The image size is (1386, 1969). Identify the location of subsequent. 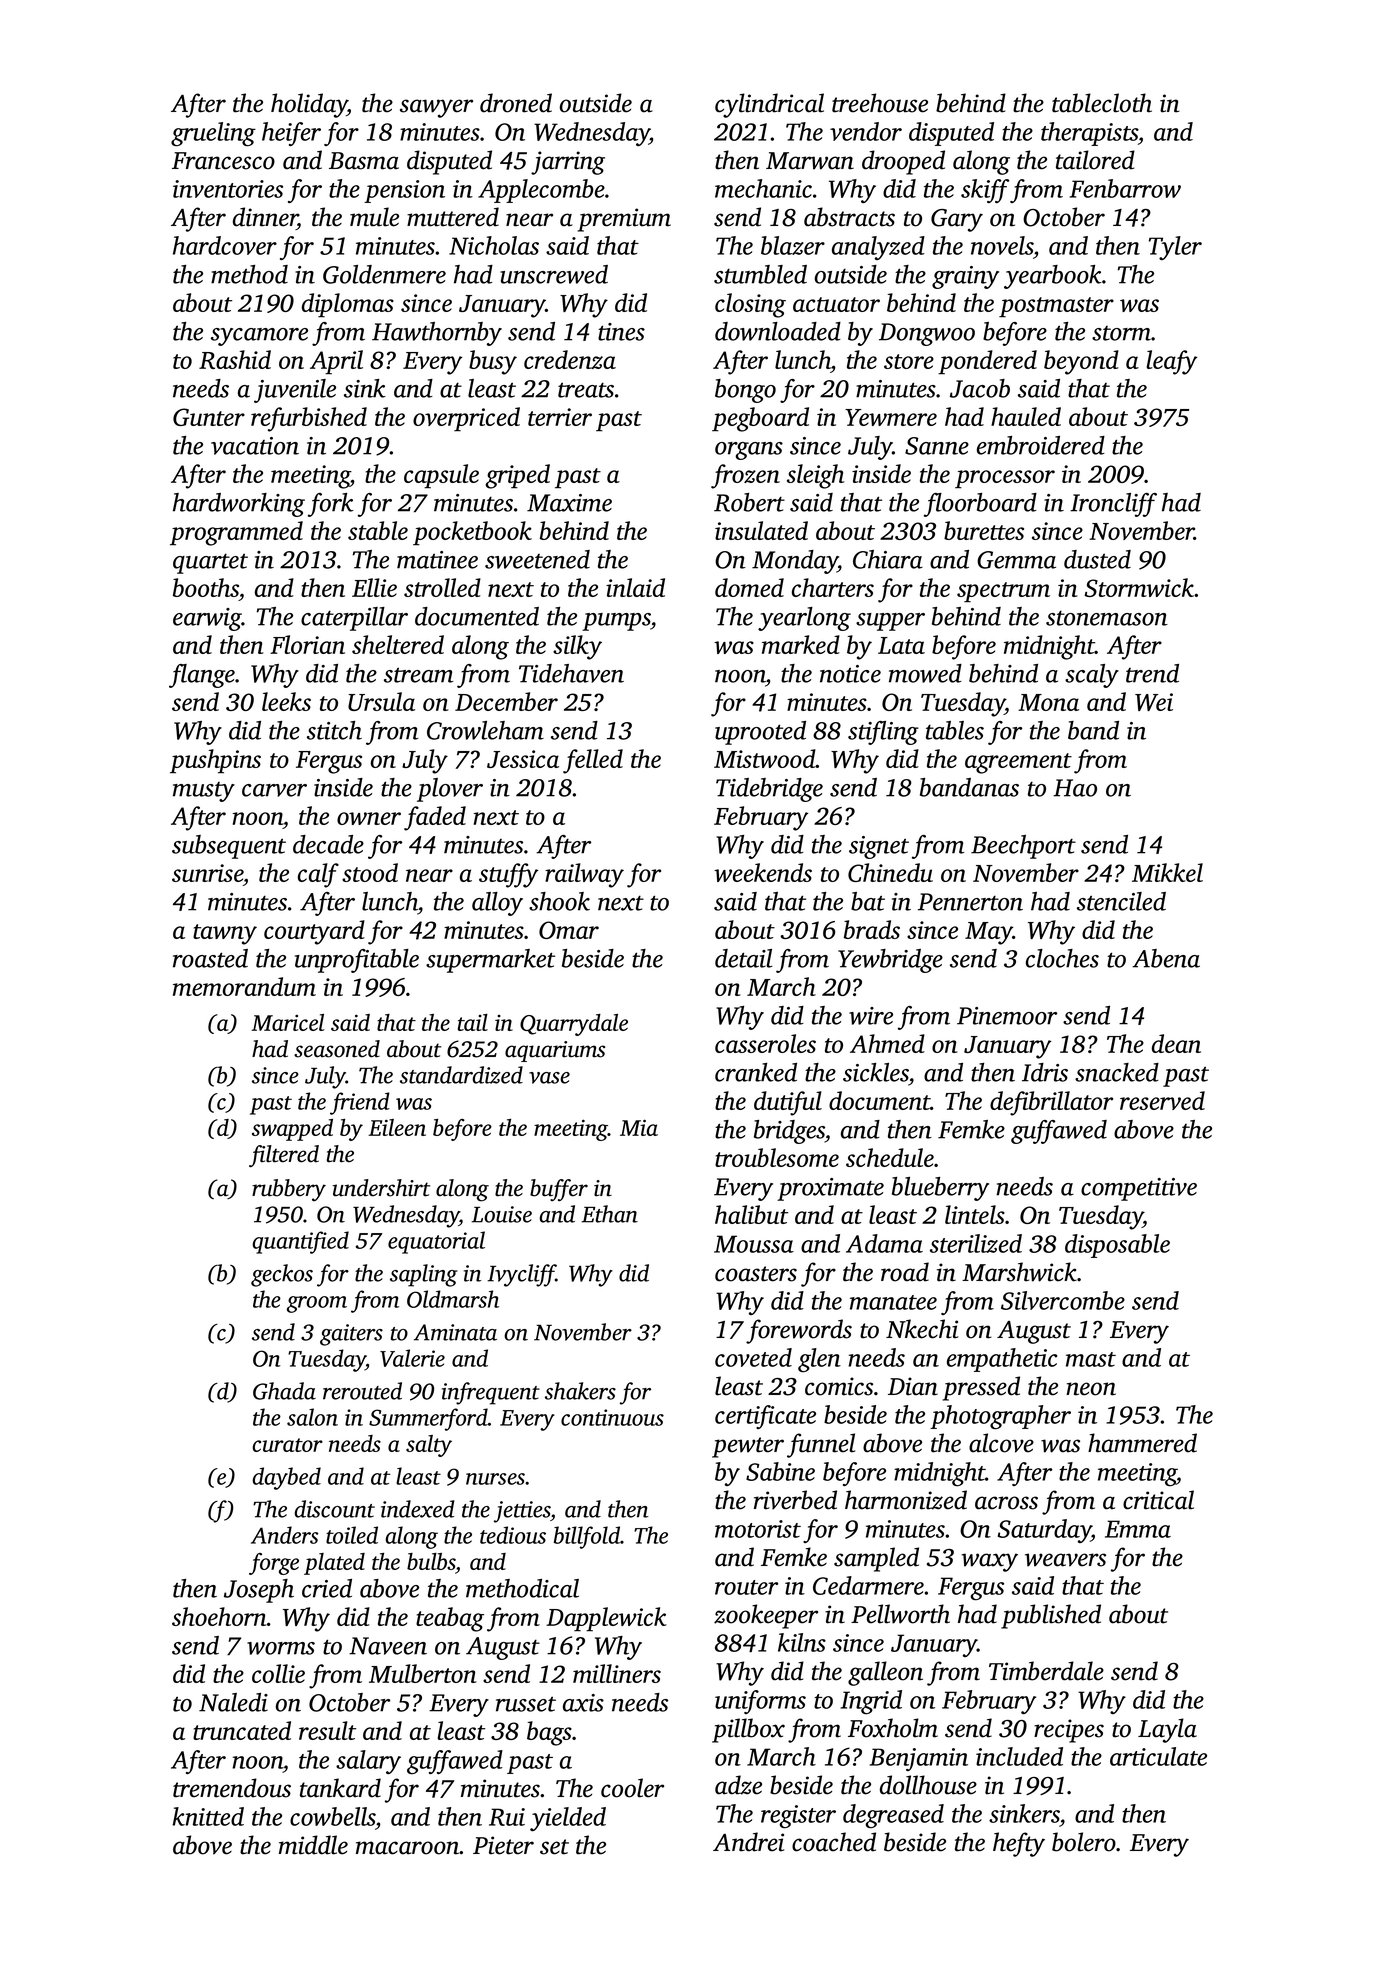
(229, 847).
